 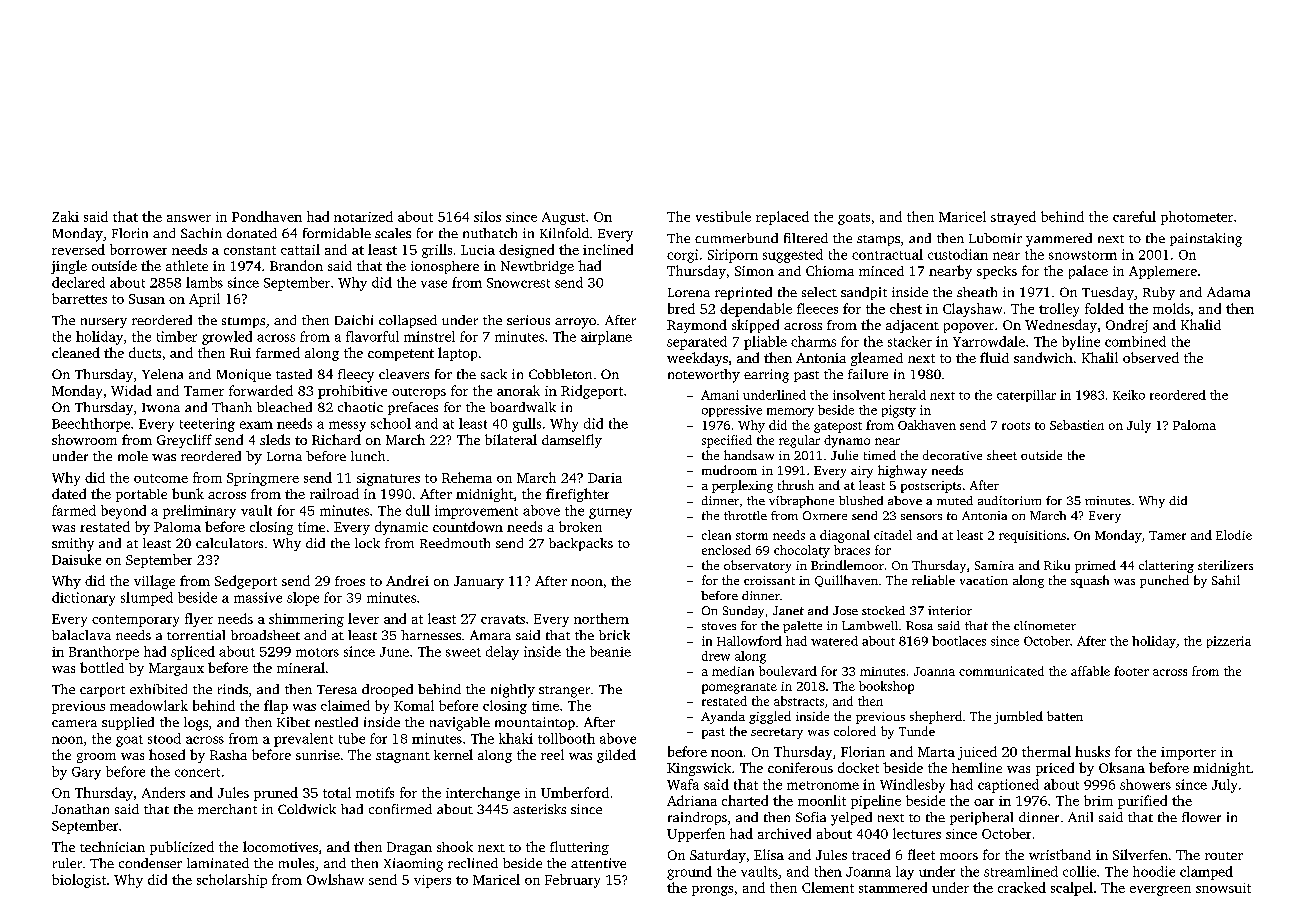 I want to click on Daria, so click(x=605, y=478).
